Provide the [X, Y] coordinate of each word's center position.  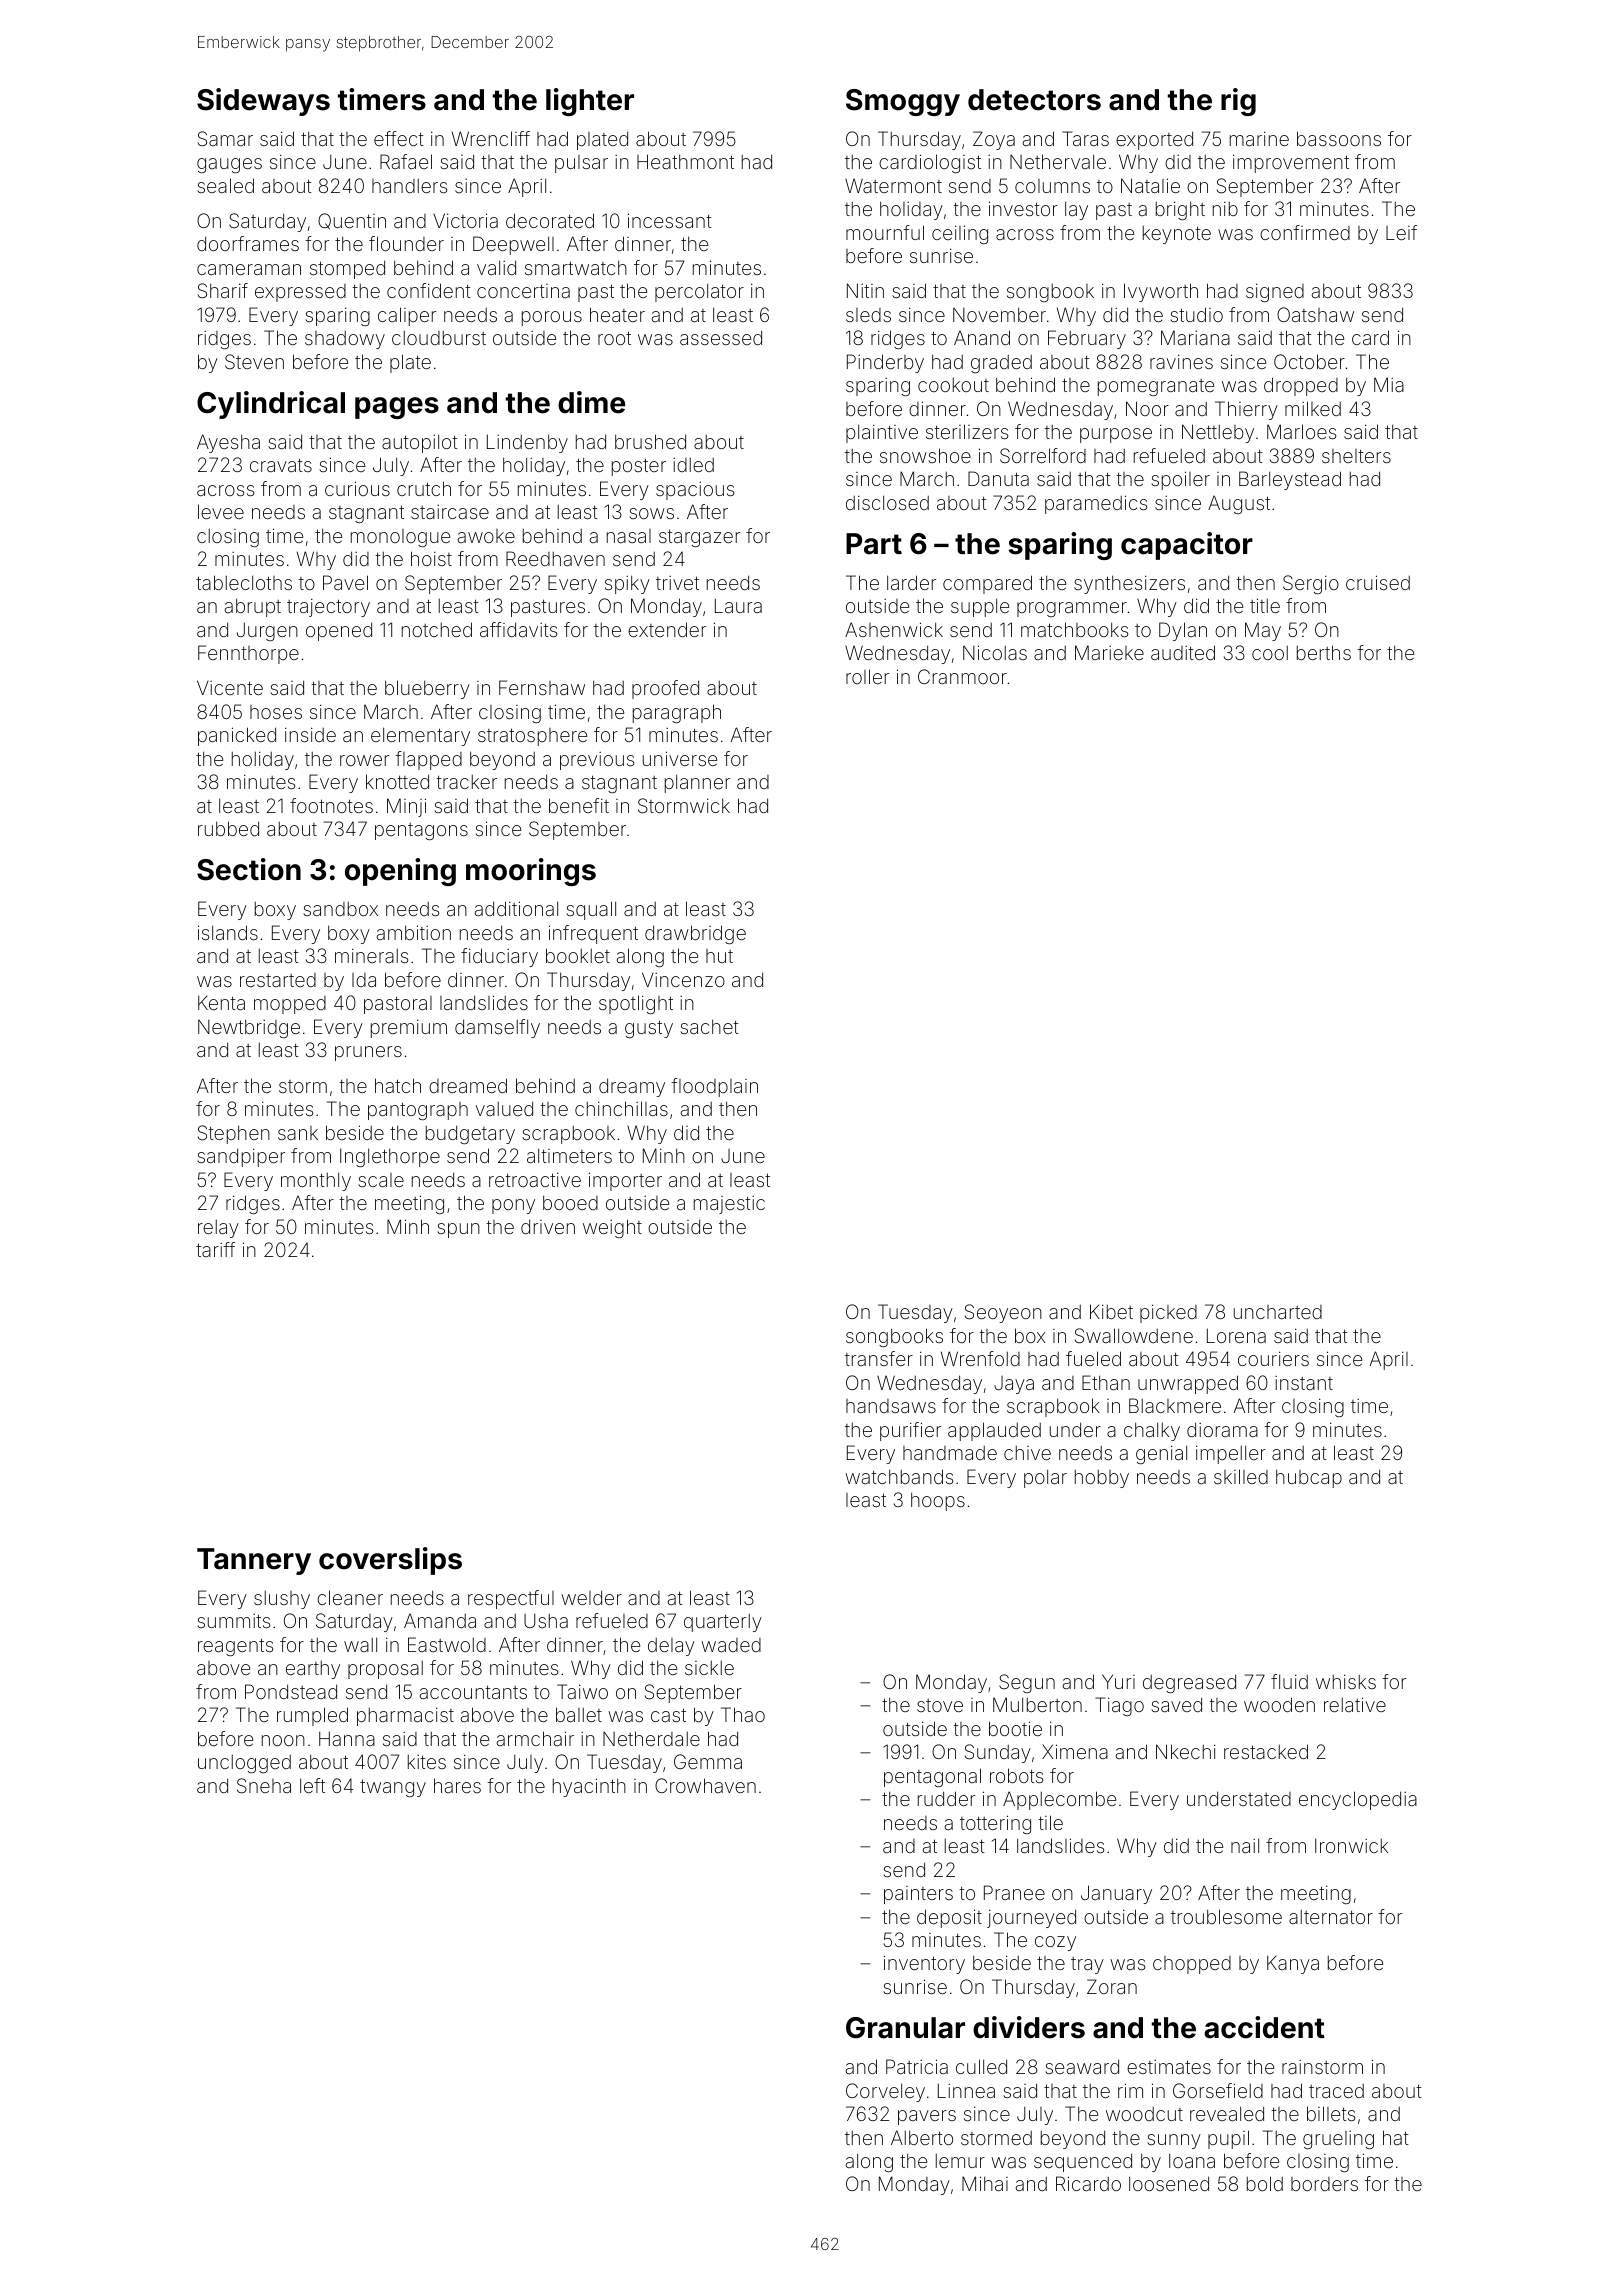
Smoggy [903, 102]
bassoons [1339, 138]
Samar [225, 138]
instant [1304, 1383]
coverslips [390, 1561]
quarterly [723, 1623]
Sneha [264, 1785]
